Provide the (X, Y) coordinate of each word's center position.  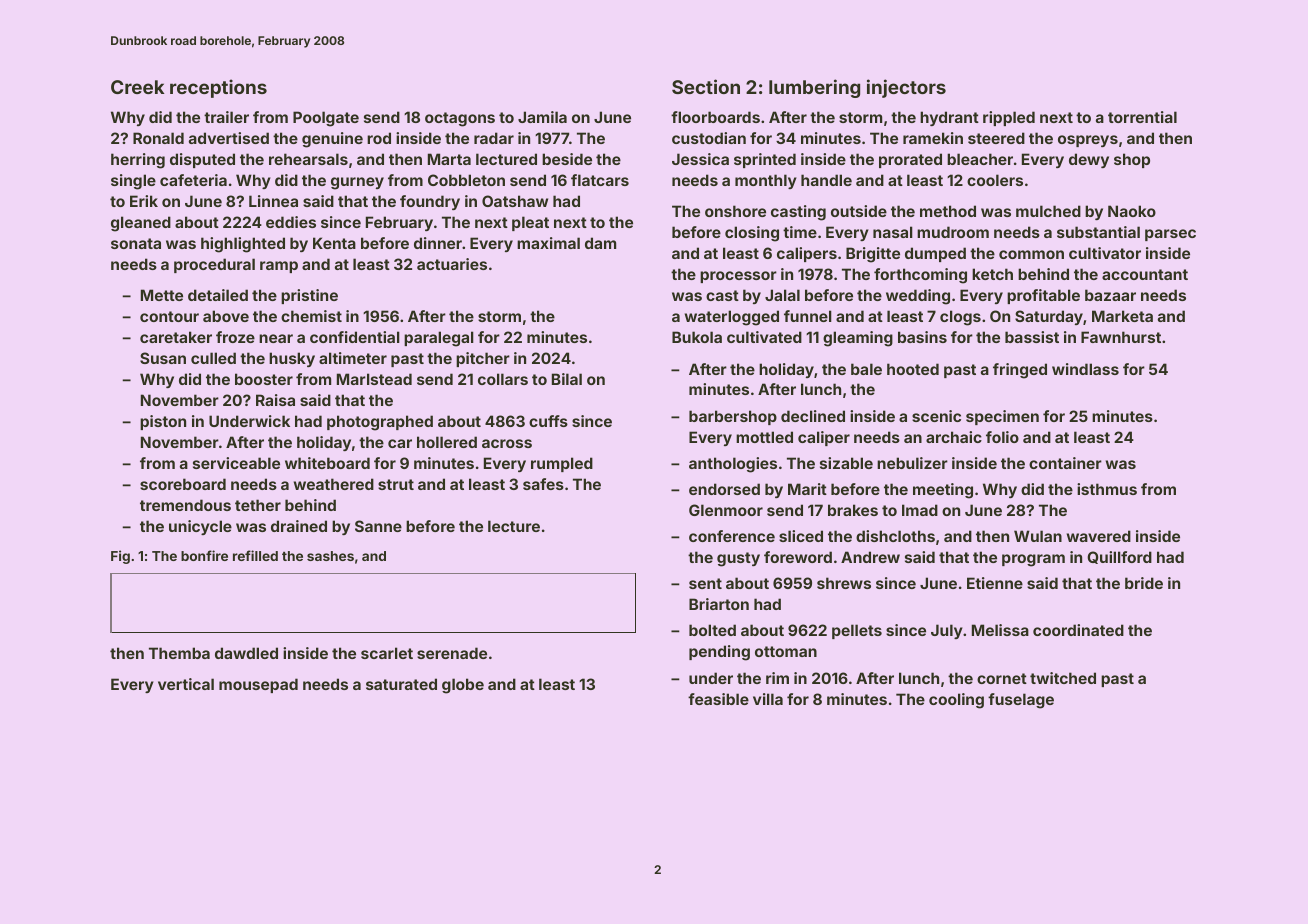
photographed (380, 423)
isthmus (1107, 489)
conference (732, 536)
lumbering (814, 88)
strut (396, 484)
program (1033, 560)
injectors (906, 88)
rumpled (562, 464)
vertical (186, 684)
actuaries (452, 264)
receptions (218, 88)
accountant (1145, 274)
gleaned (141, 224)
